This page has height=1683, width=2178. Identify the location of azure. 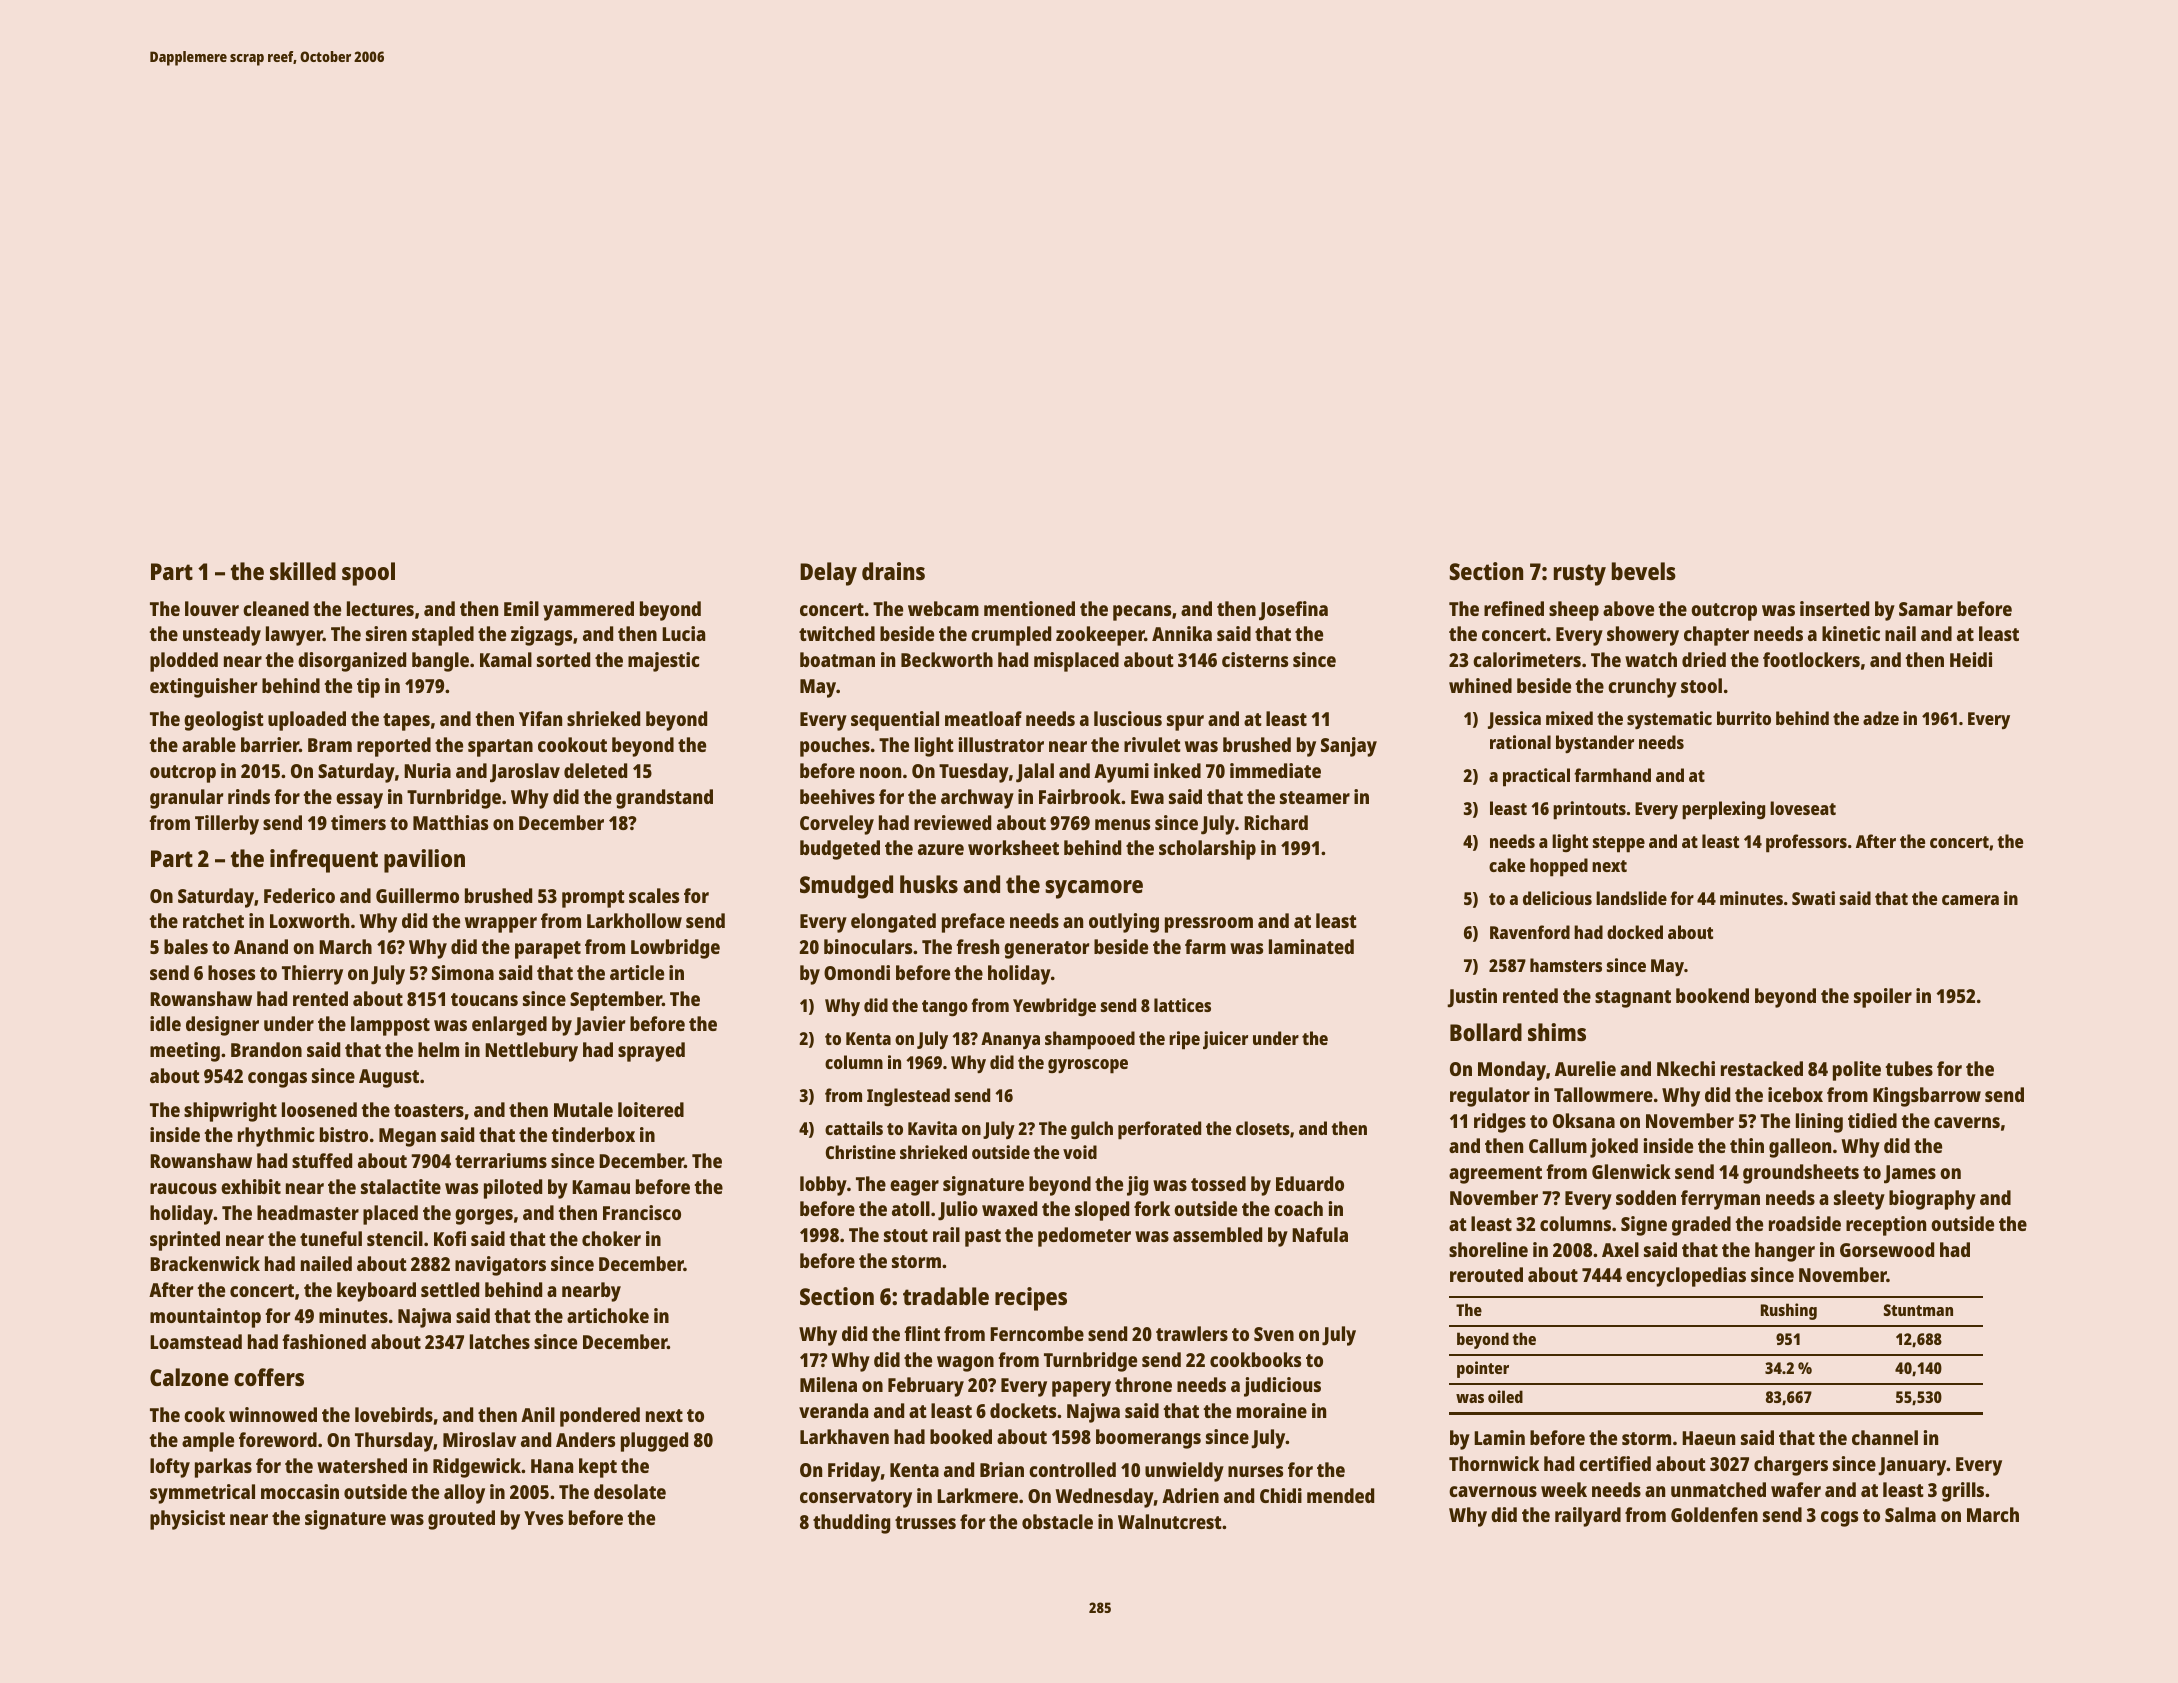
(941, 849).
